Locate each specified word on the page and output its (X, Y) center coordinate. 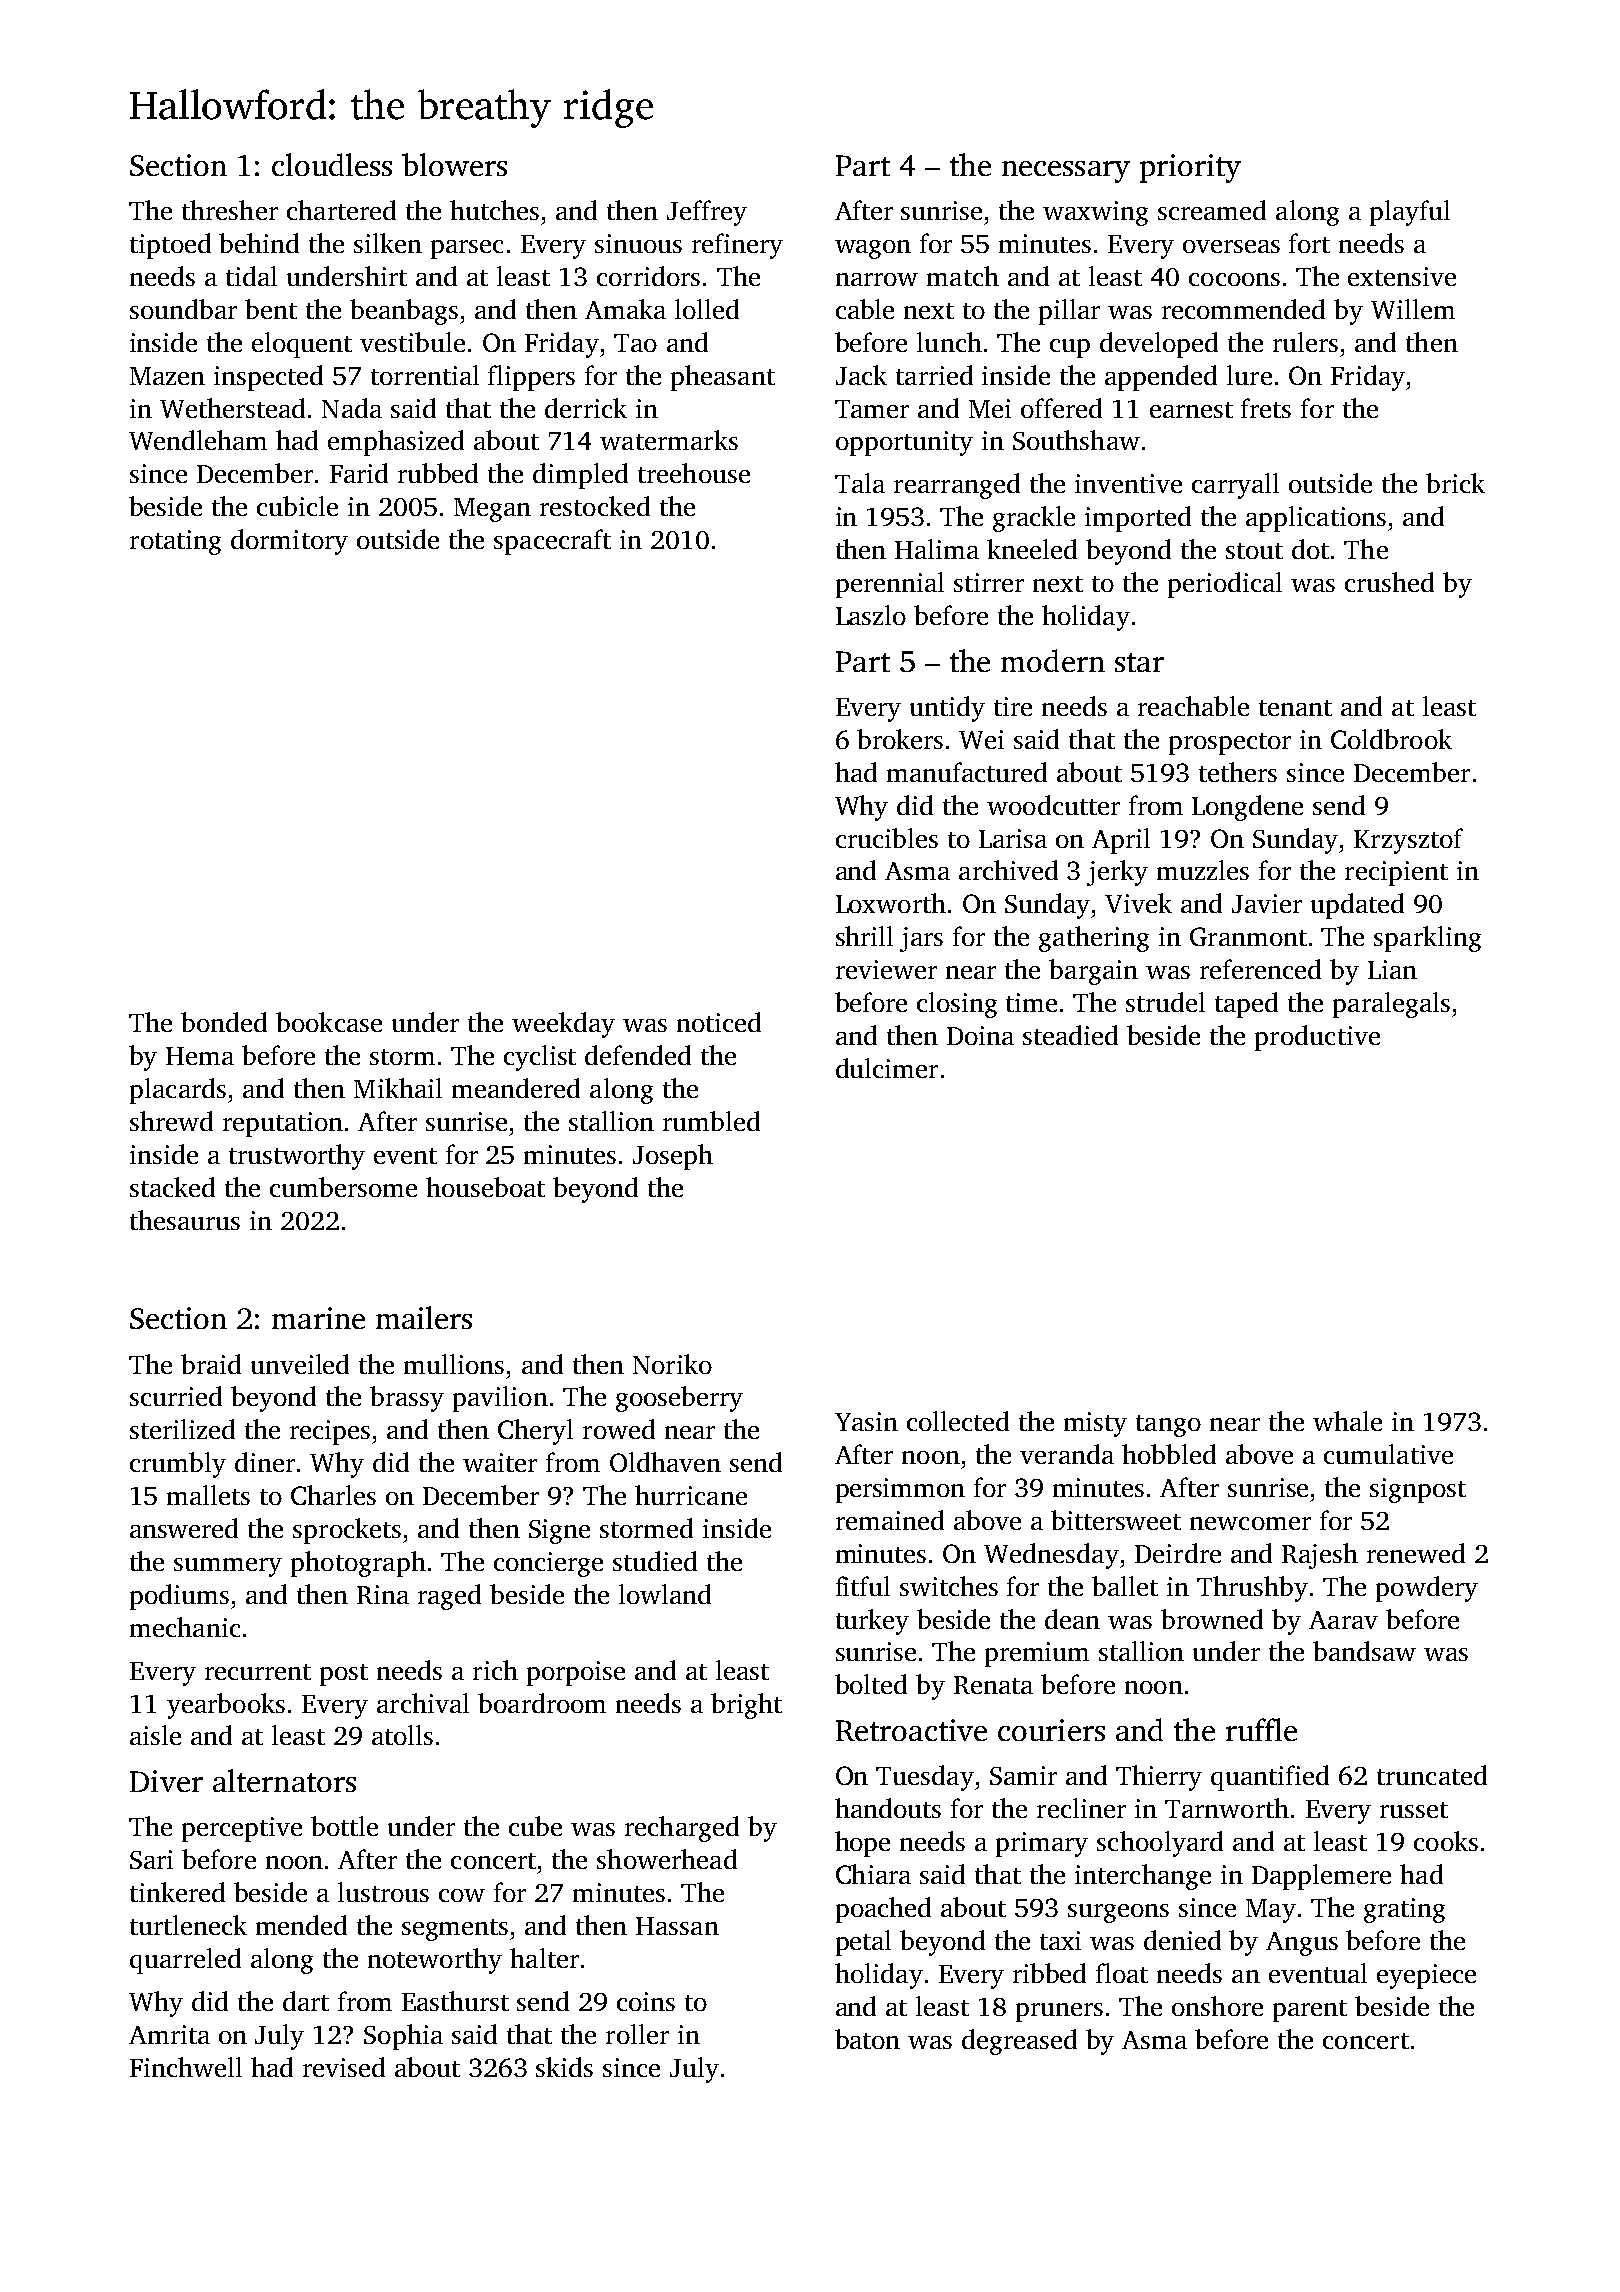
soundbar (183, 309)
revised (344, 2067)
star (1139, 662)
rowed (619, 1429)
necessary (1066, 172)
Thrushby (1252, 1589)
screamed (1212, 210)
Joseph (673, 1157)
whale (1347, 1421)
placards (178, 1091)
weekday (563, 1025)
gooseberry (679, 1399)
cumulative (1388, 1454)
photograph (358, 1564)
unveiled (300, 1364)
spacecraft (552, 542)
